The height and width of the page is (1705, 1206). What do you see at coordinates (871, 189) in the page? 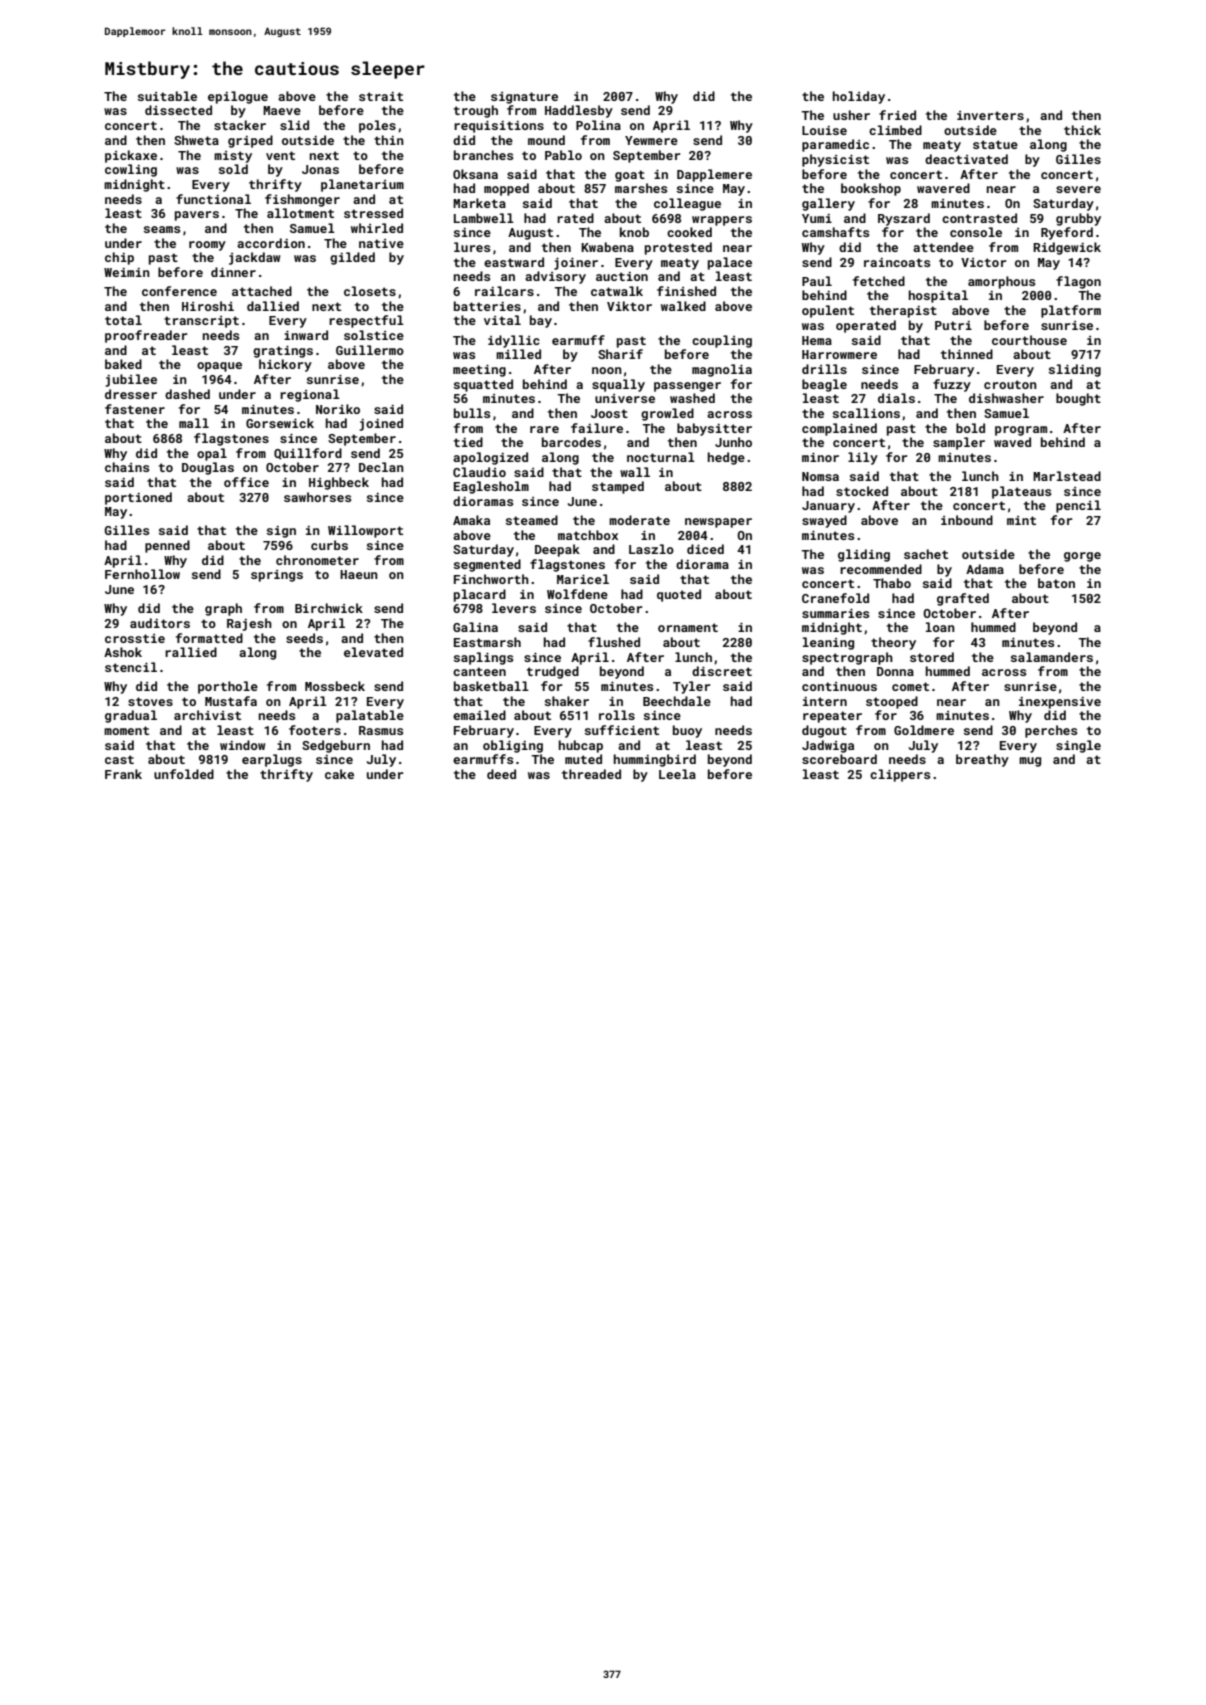
I see `bookshop` at bounding box center [871, 189].
